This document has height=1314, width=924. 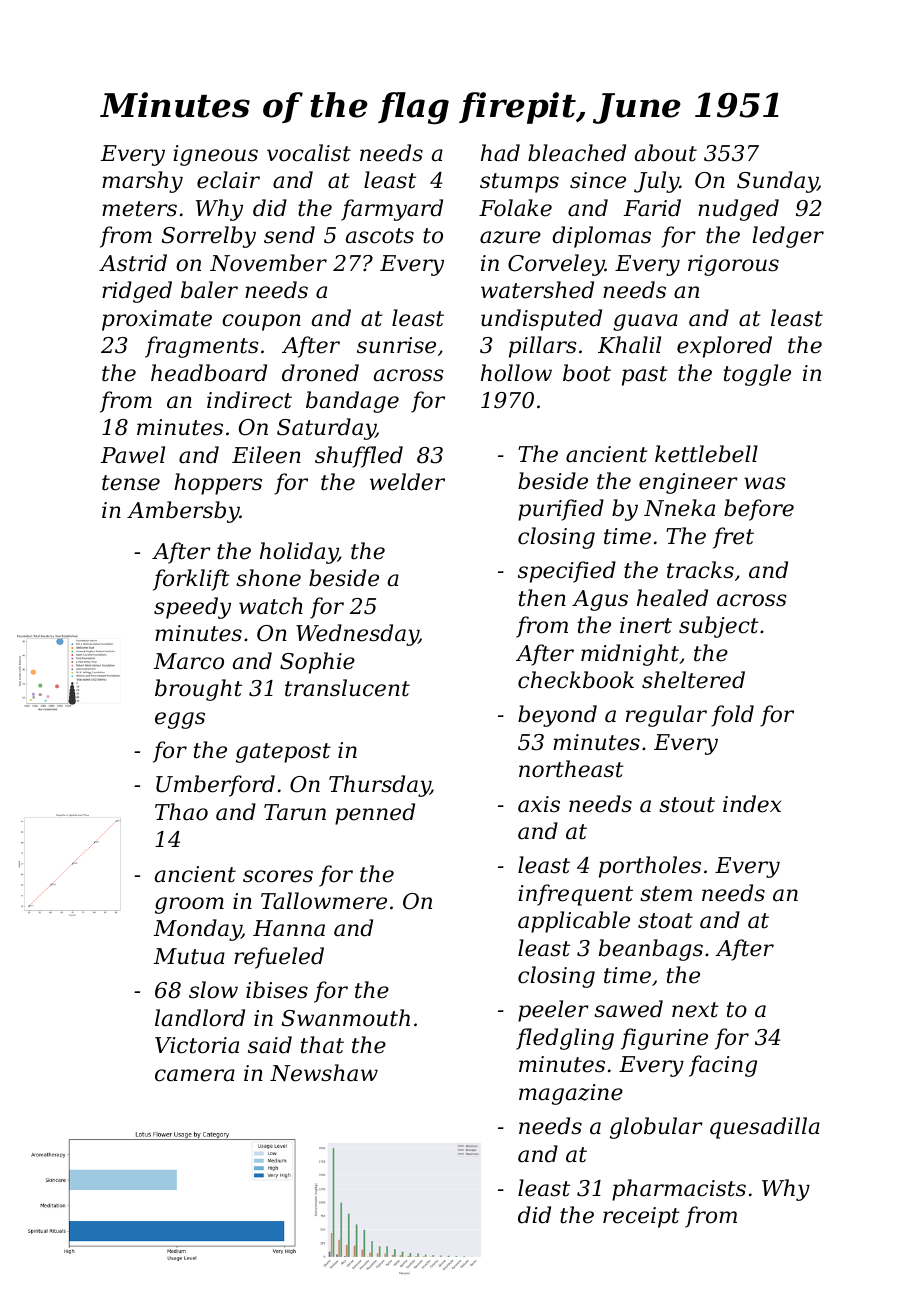 What do you see at coordinates (213, 990) in the document?
I see `slow` at bounding box center [213, 990].
